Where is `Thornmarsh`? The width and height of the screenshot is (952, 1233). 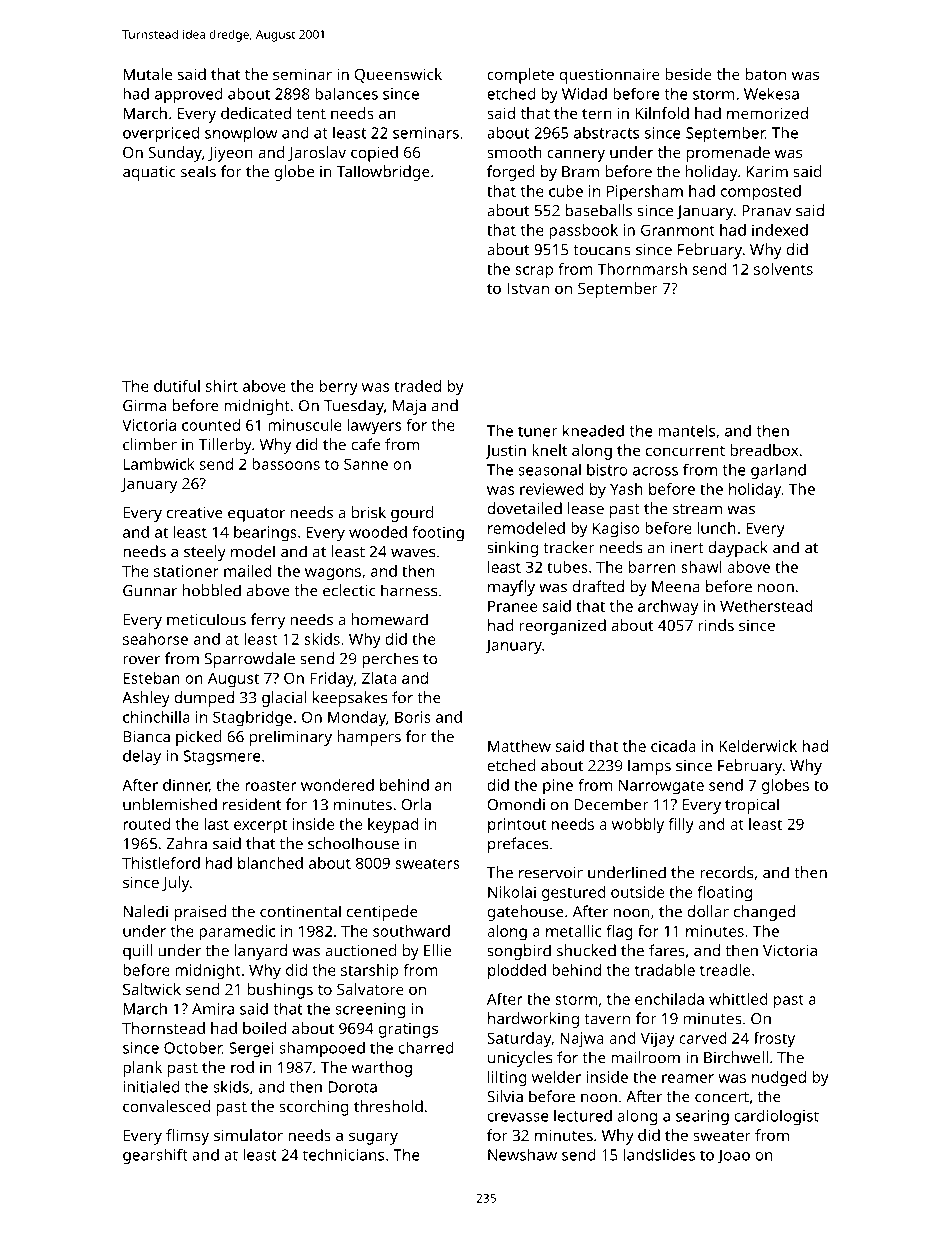 Thornmarsh is located at coordinates (642, 269).
